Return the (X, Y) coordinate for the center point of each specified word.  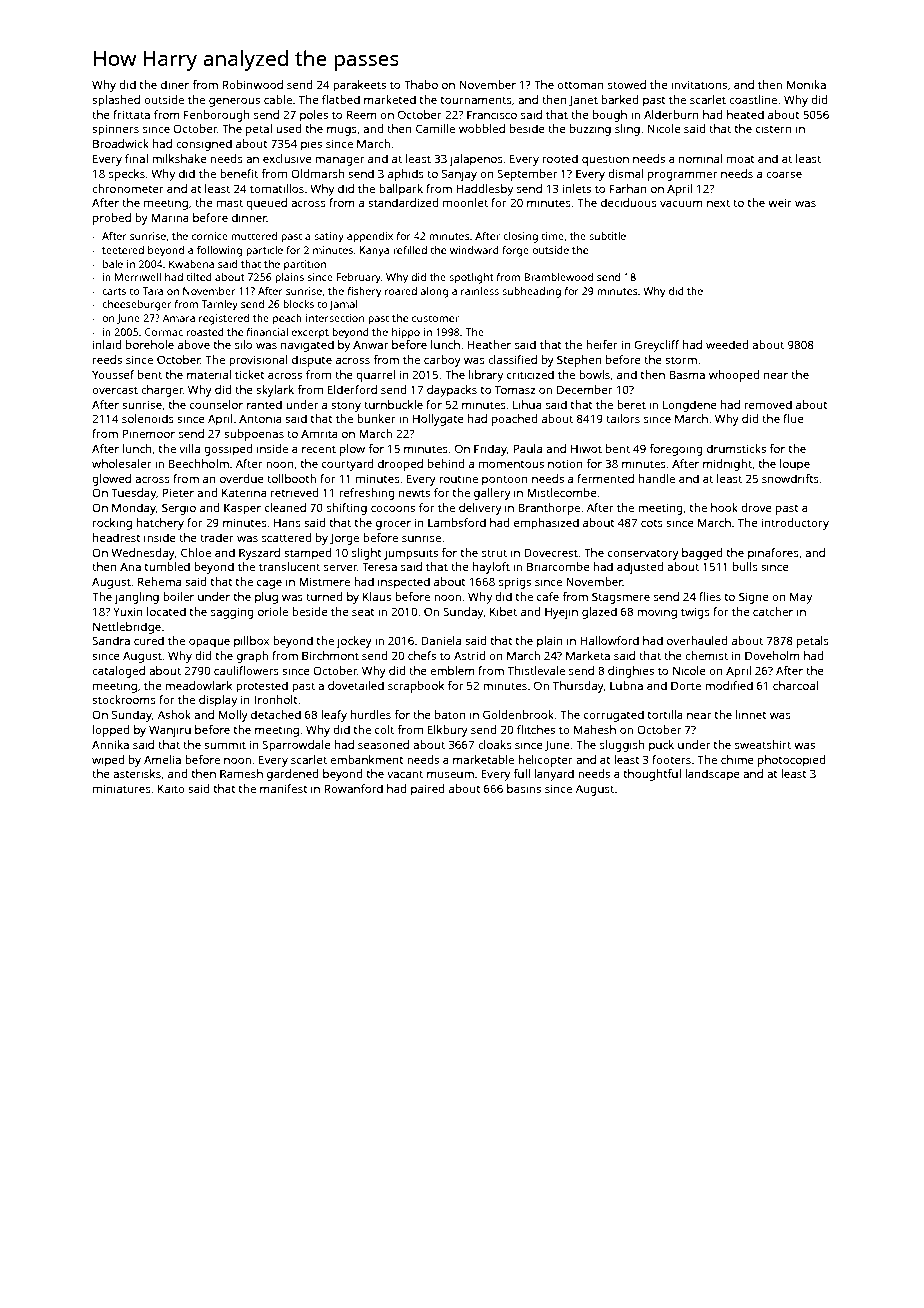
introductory (795, 524)
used (289, 128)
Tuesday (133, 494)
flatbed (341, 99)
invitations (699, 84)
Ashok (174, 714)
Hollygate (438, 420)
